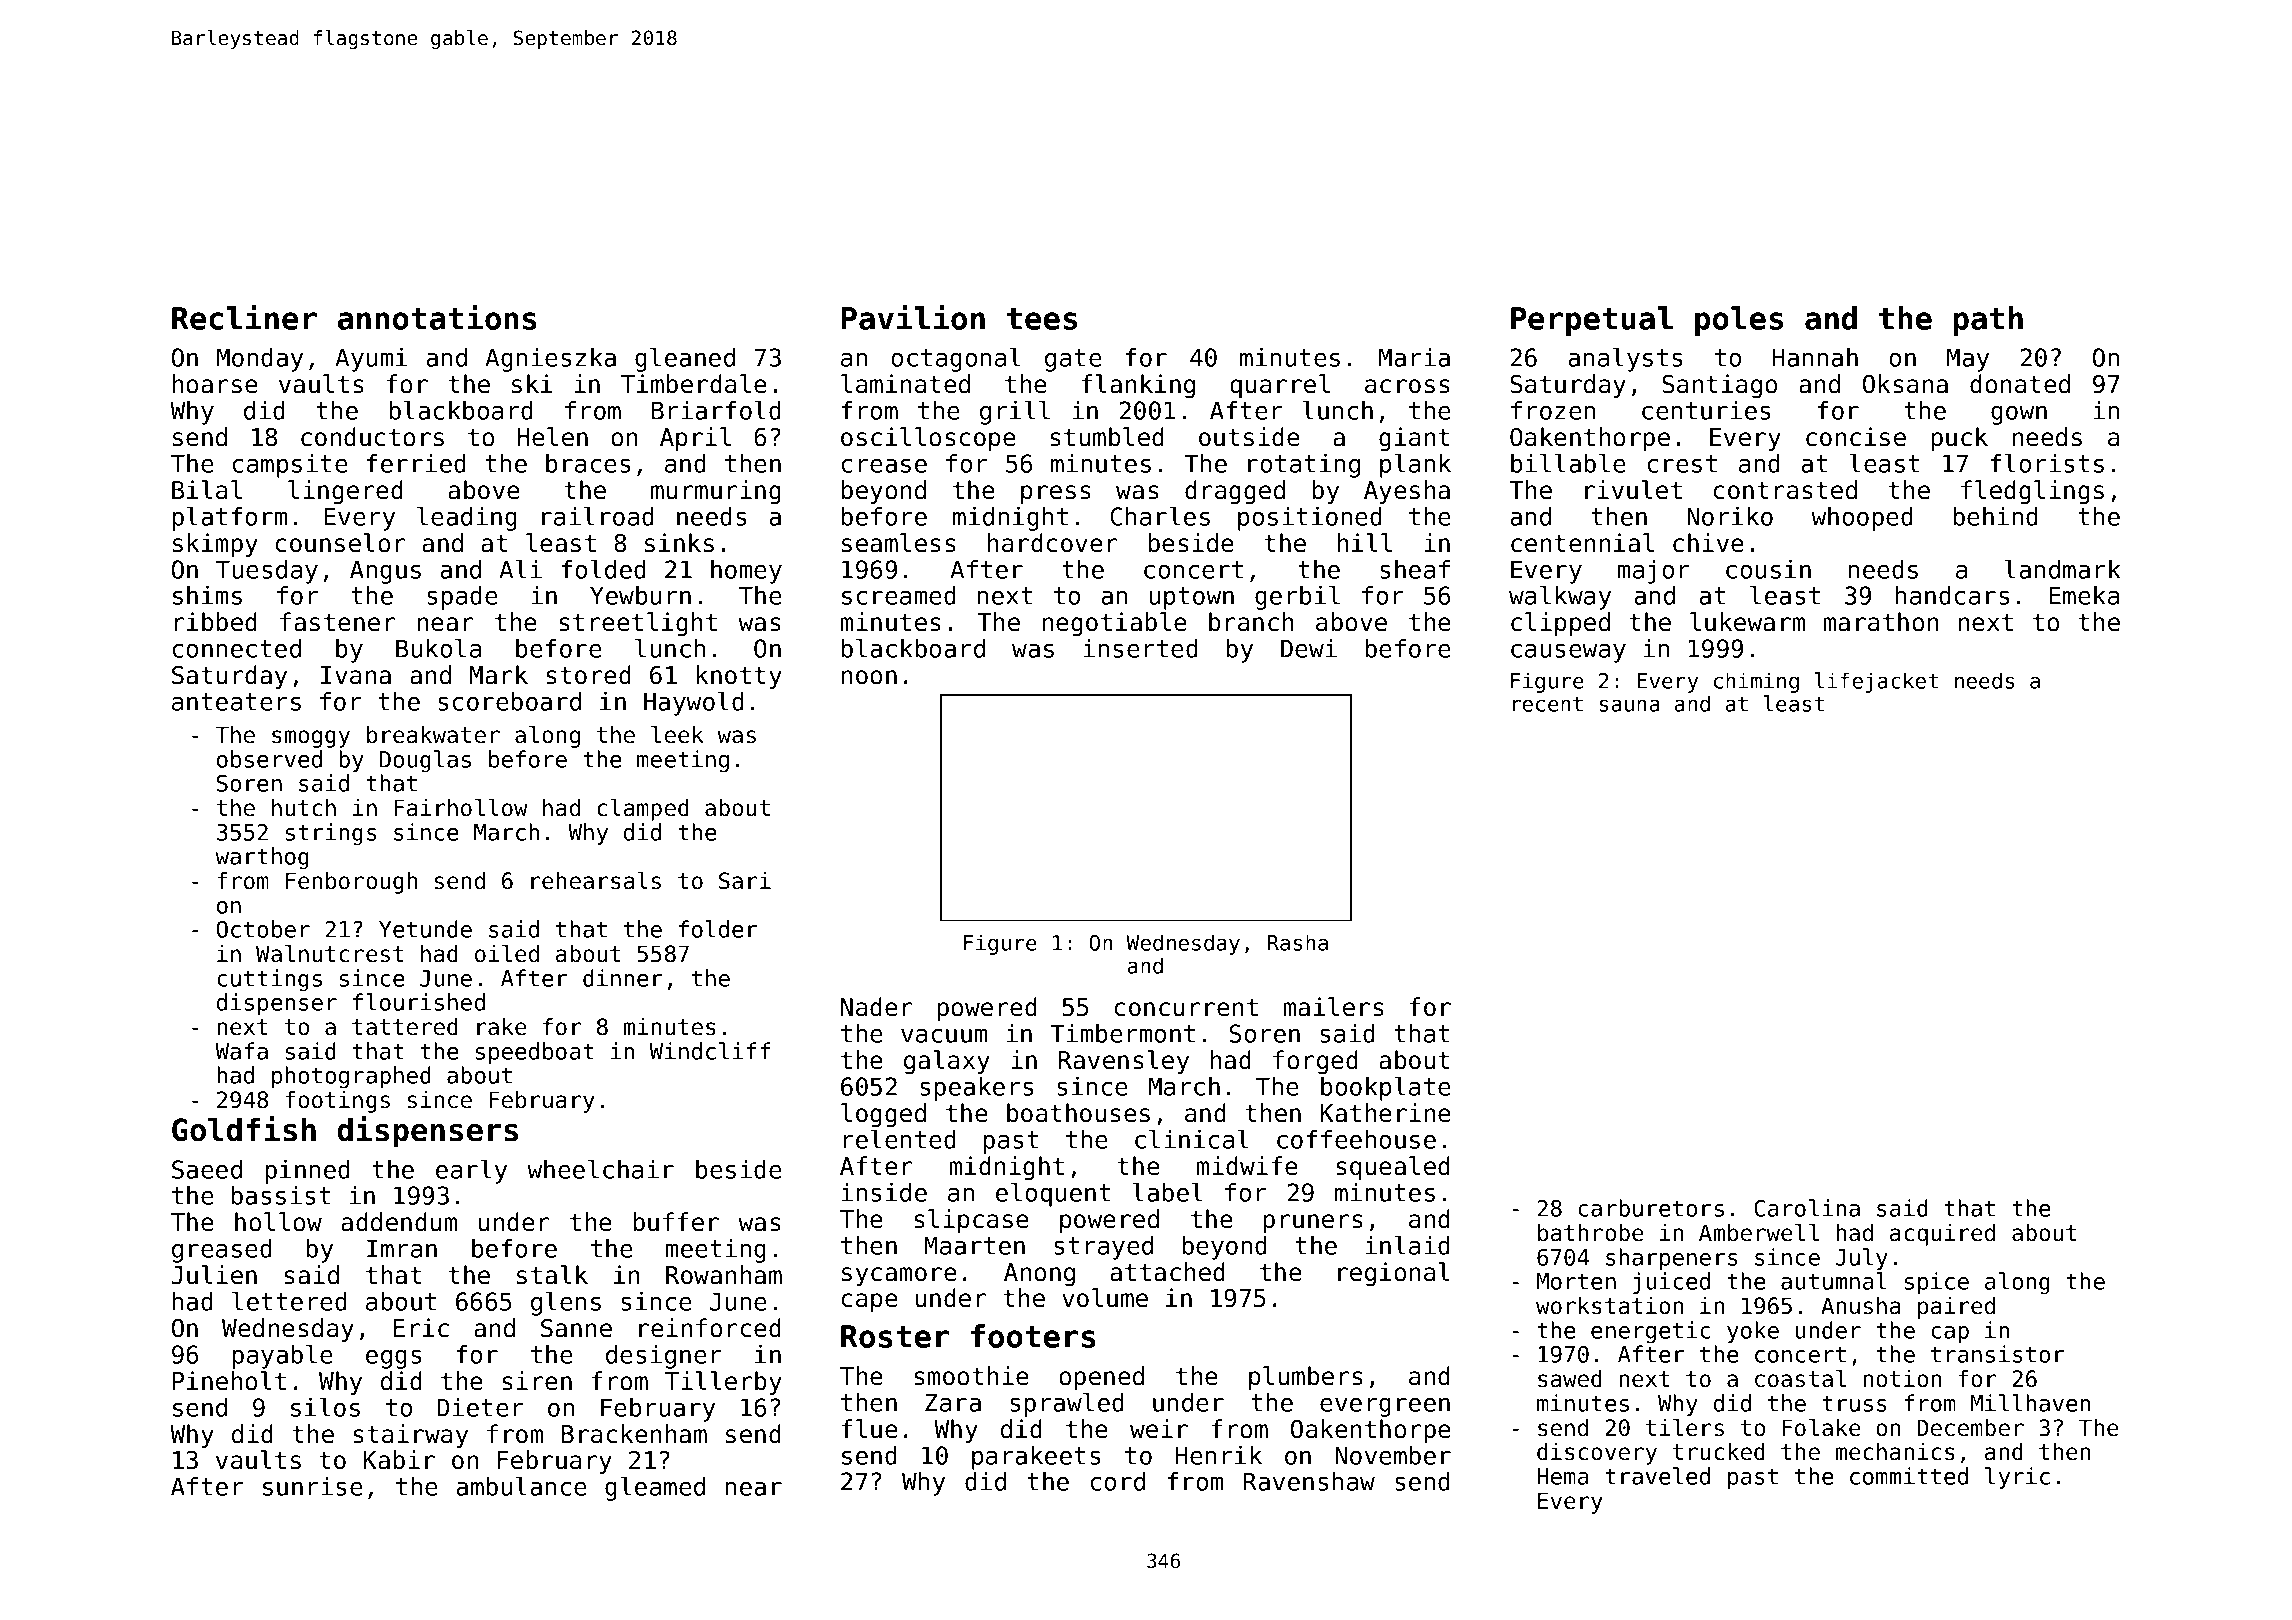 The image size is (2292, 1620). What do you see at coordinates (1298, 942) in the image?
I see `Rasha` at bounding box center [1298, 942].
